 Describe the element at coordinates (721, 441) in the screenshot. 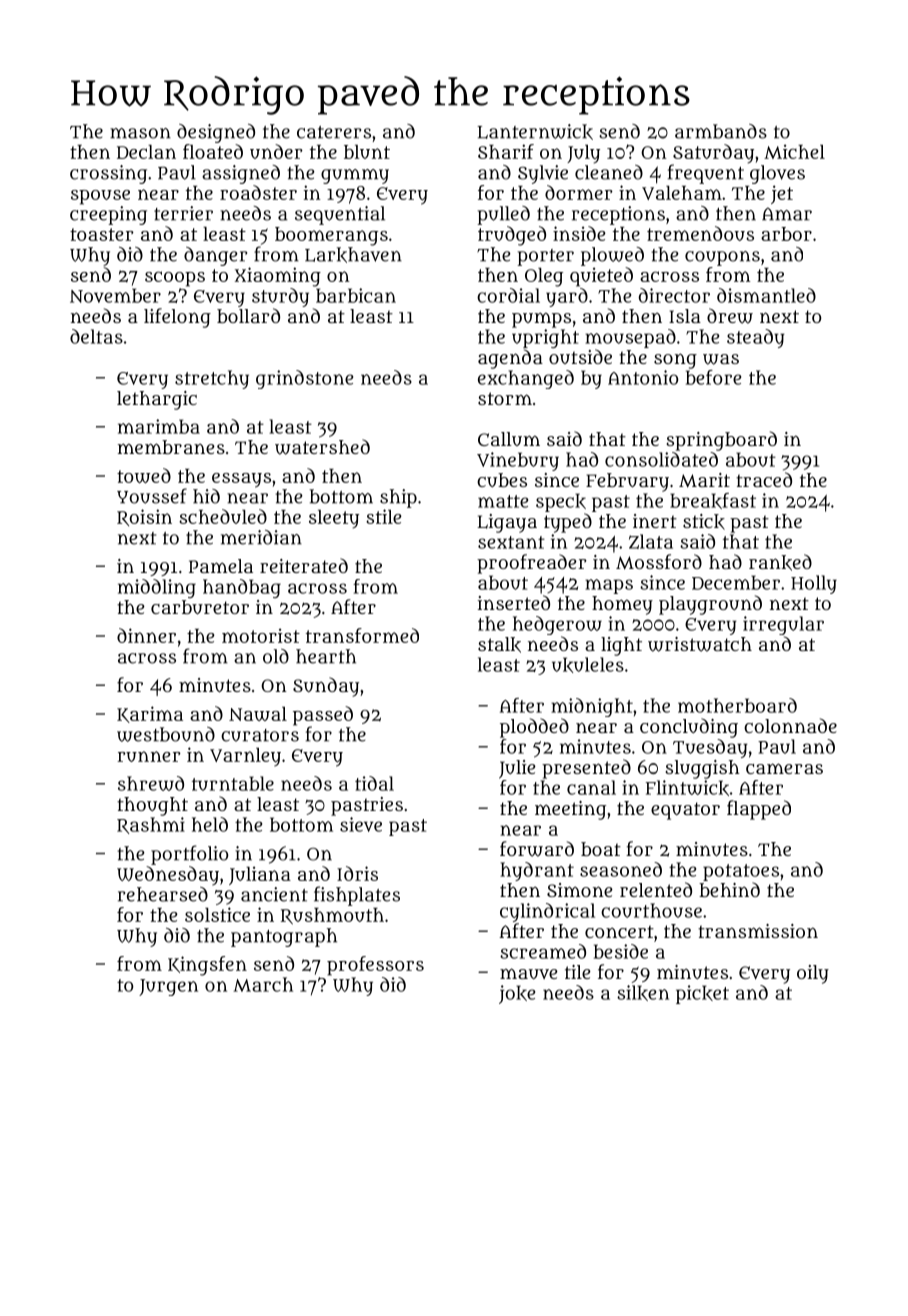

I see `springboard` at that location.
